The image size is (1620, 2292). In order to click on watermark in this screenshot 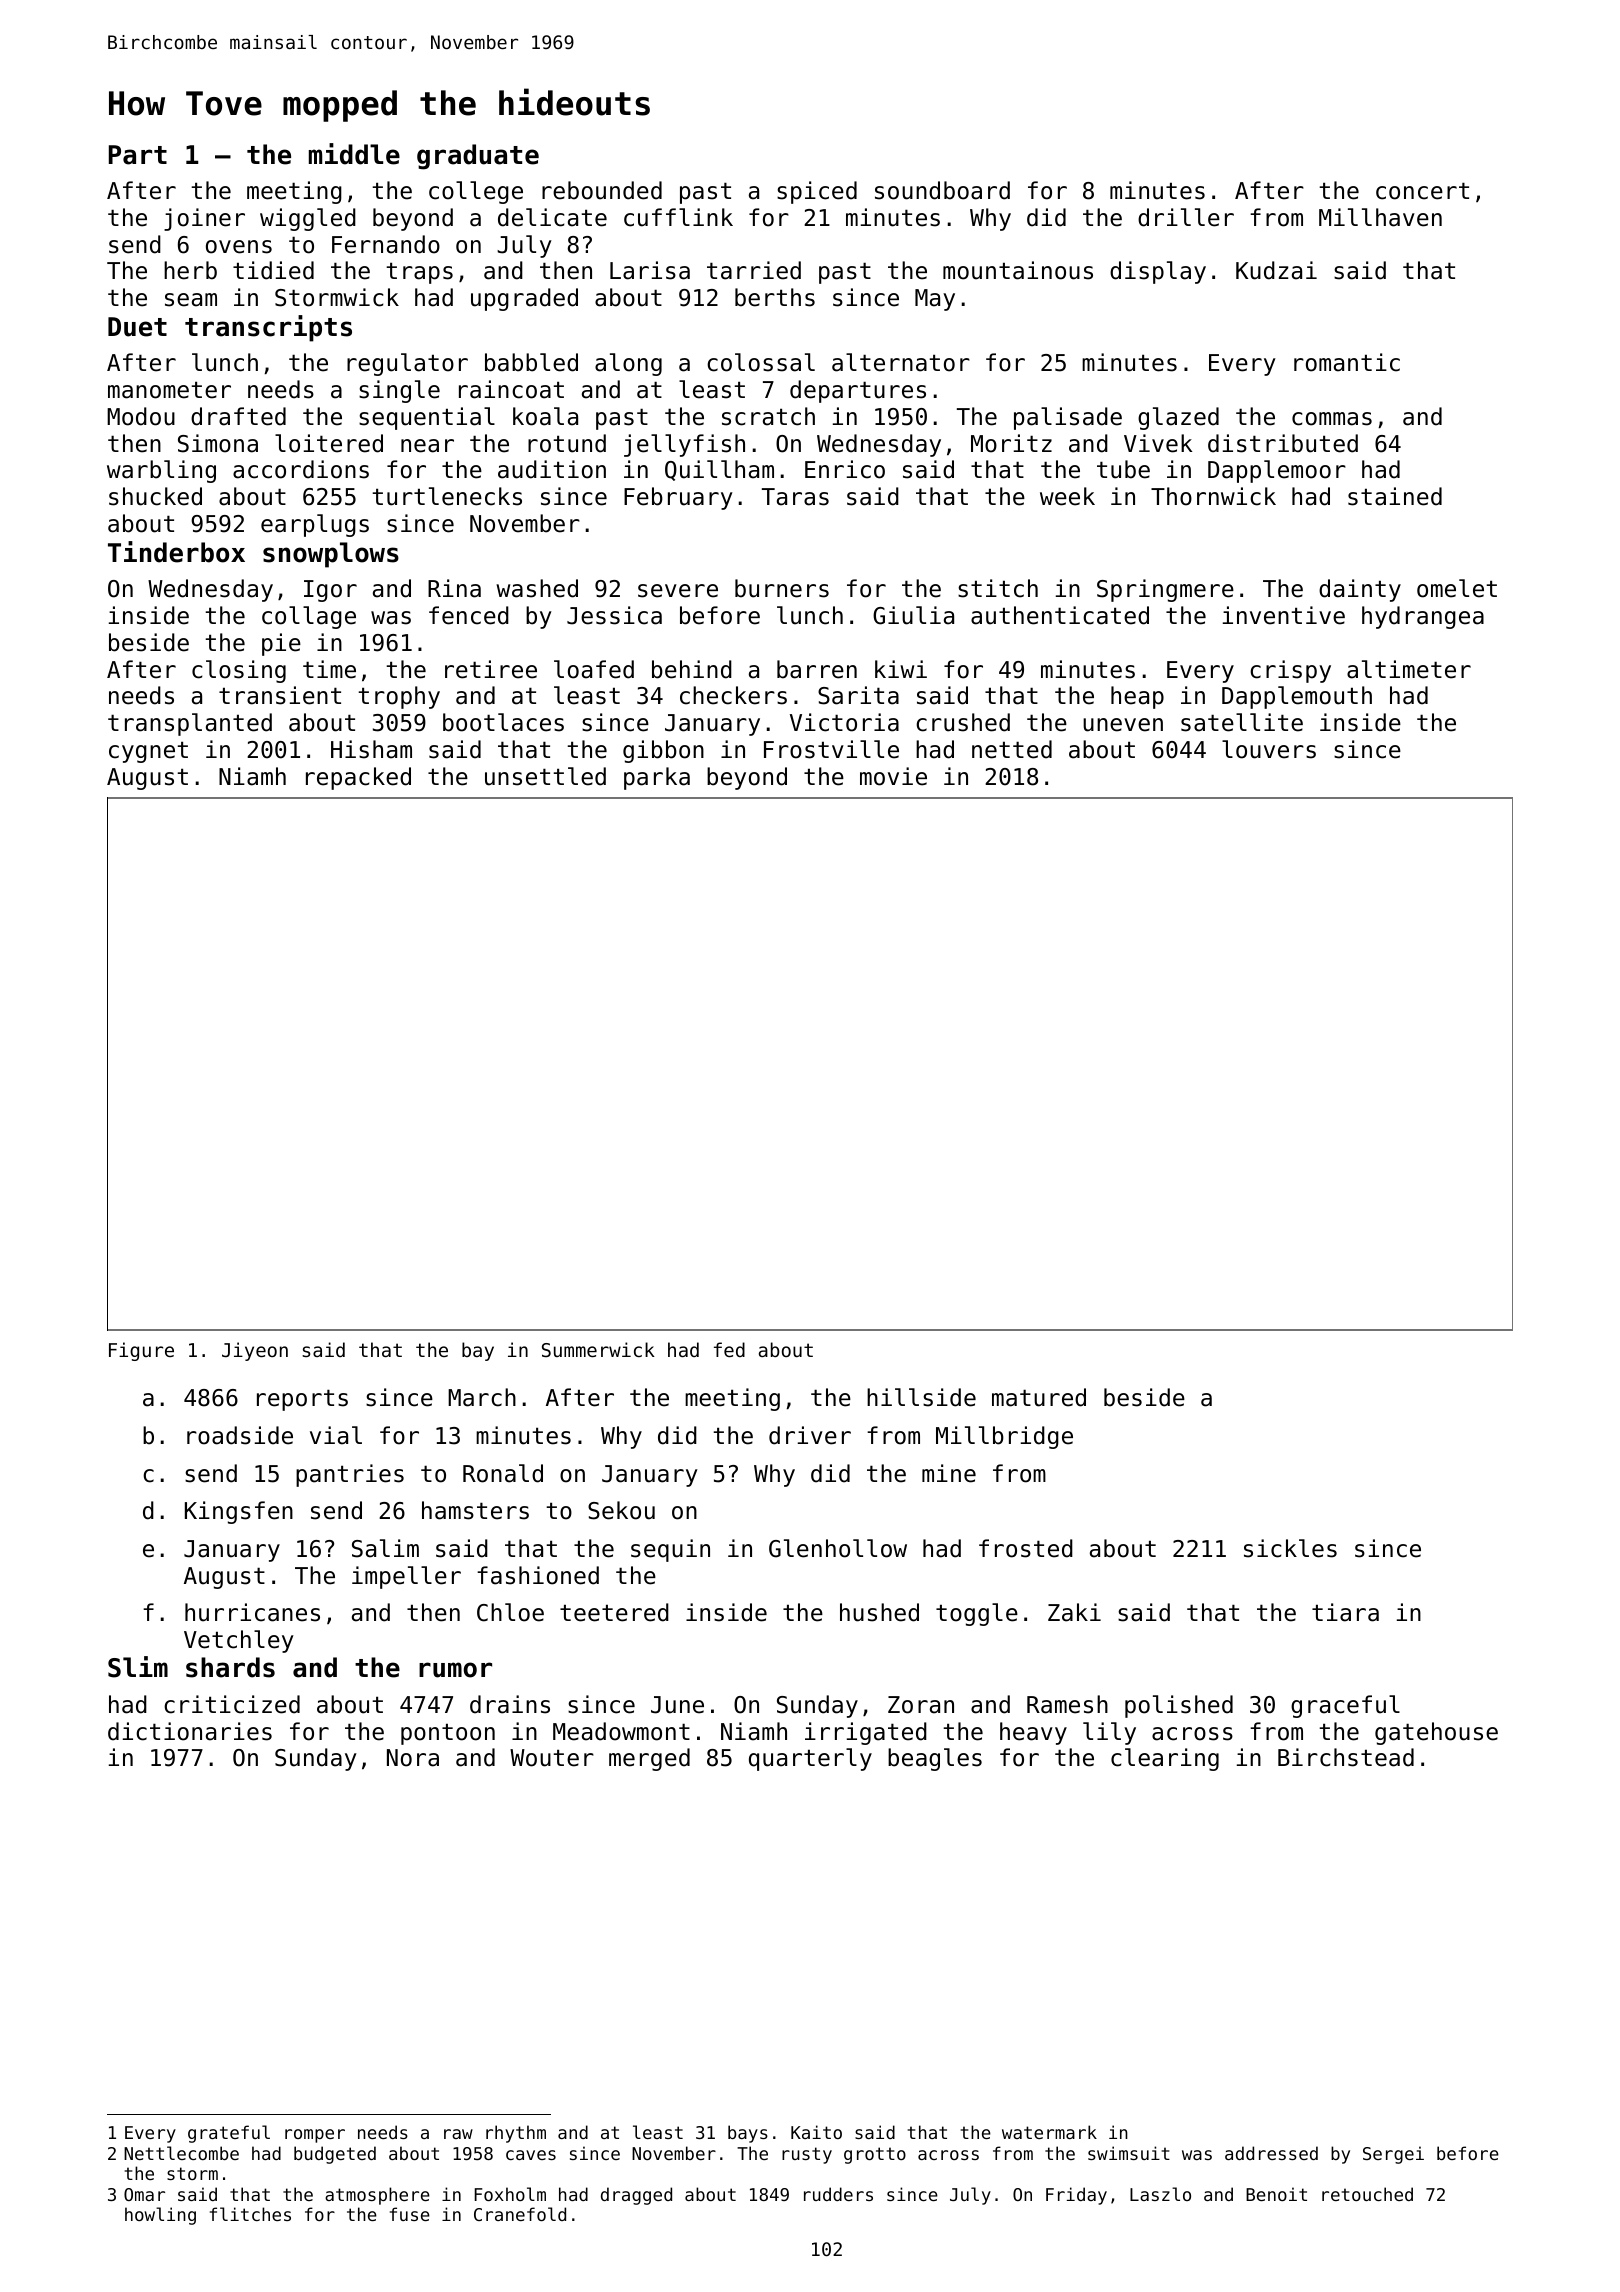, I will do `click(1049, 2132)`.
